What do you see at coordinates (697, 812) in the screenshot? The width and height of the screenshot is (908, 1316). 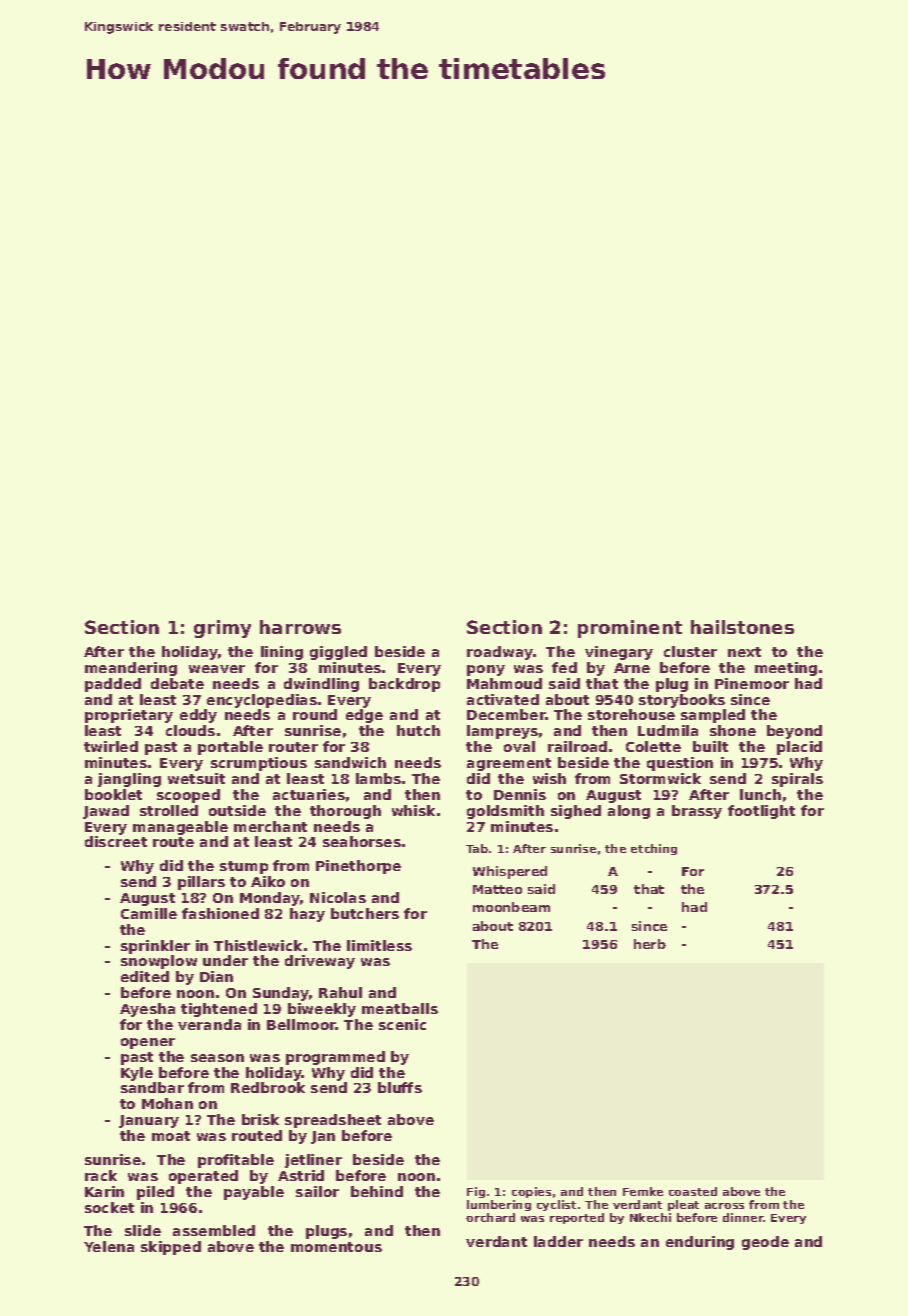 I see `brassy` at bounding box center [697, 812].
